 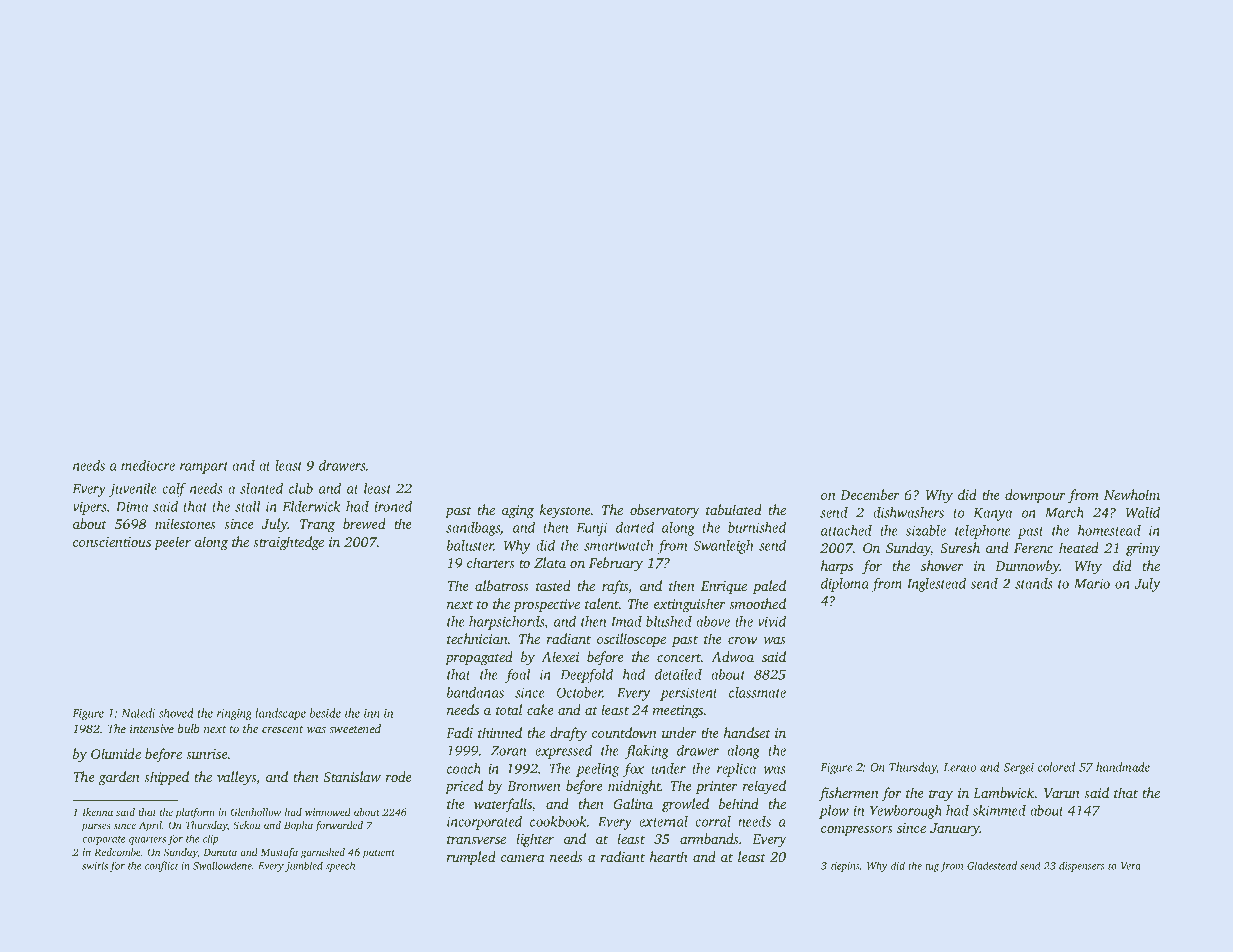 I want to click on crow, so click(x=742, y=640).
